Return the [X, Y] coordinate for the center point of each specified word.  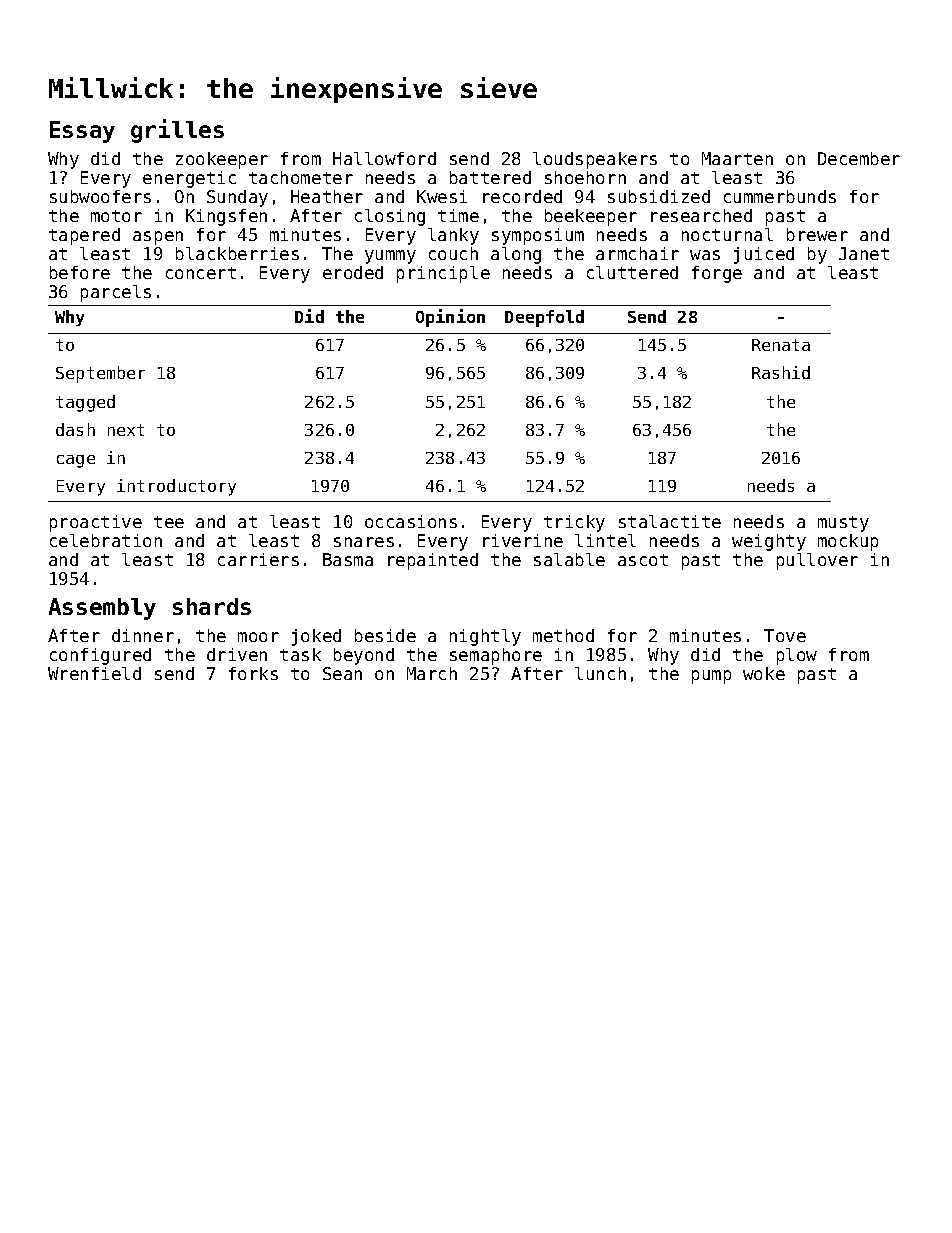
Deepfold [544, 318]
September [100, 374]
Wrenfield [94, 673]
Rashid [781, 372]
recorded [522, 196]
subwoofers [100, 196]
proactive [96, 523]
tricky [574, 523]
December [859, 158]
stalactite [670, 521]
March [432, 673]
